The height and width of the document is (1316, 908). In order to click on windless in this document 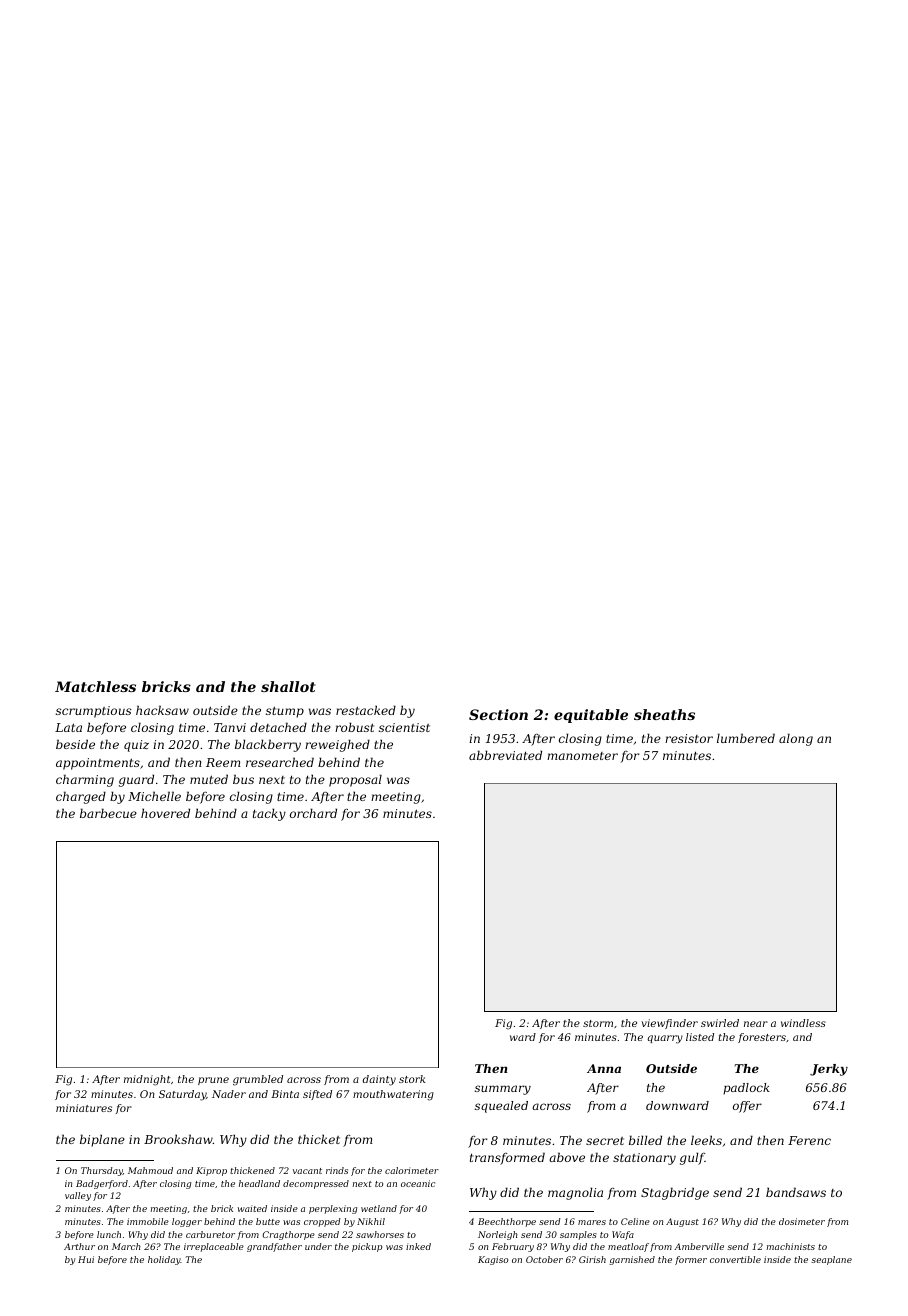, I will do `click(803, 1023)`.
